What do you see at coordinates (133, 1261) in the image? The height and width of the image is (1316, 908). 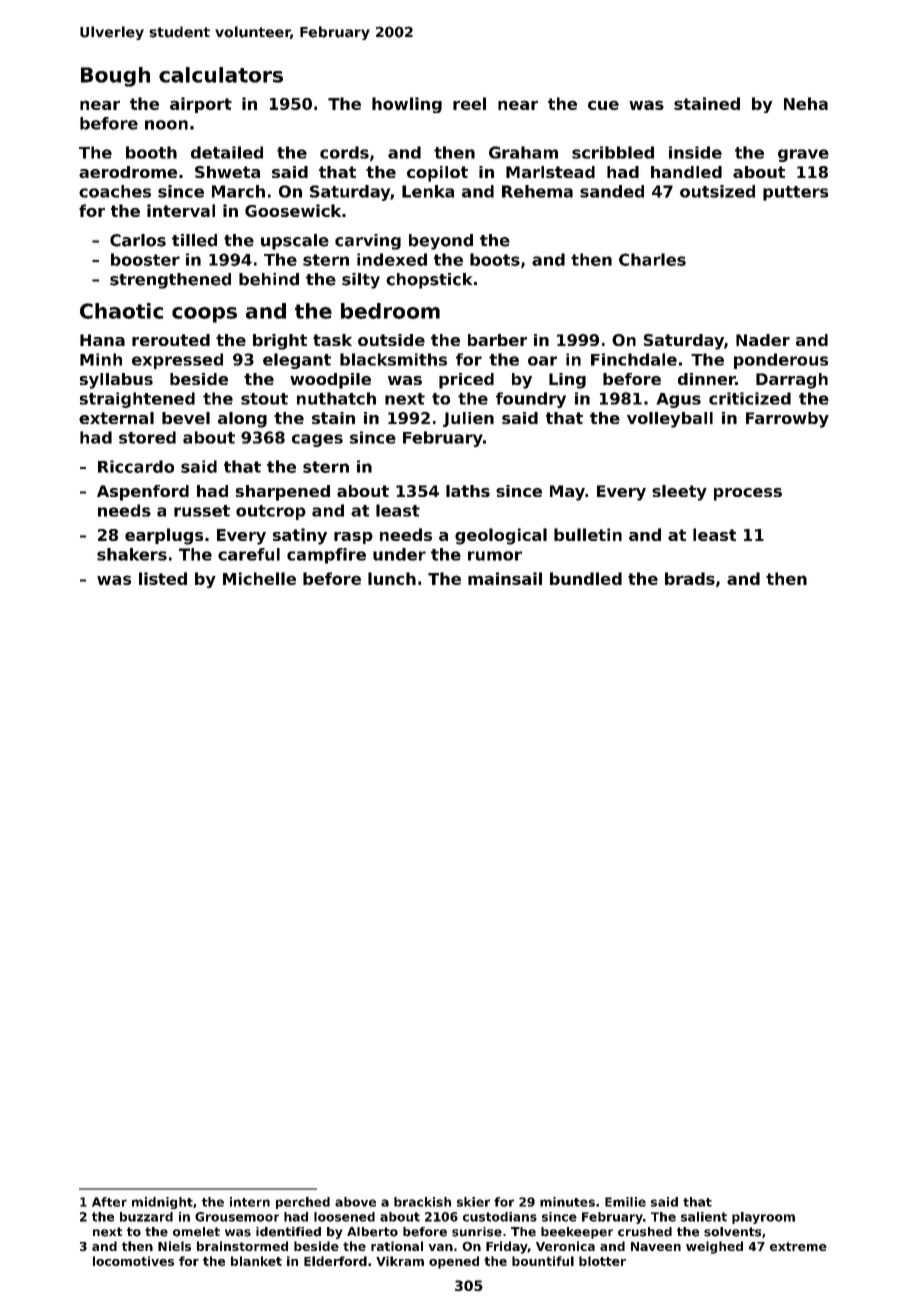 I see `locomotives` at bounding box center [133, 1261].
